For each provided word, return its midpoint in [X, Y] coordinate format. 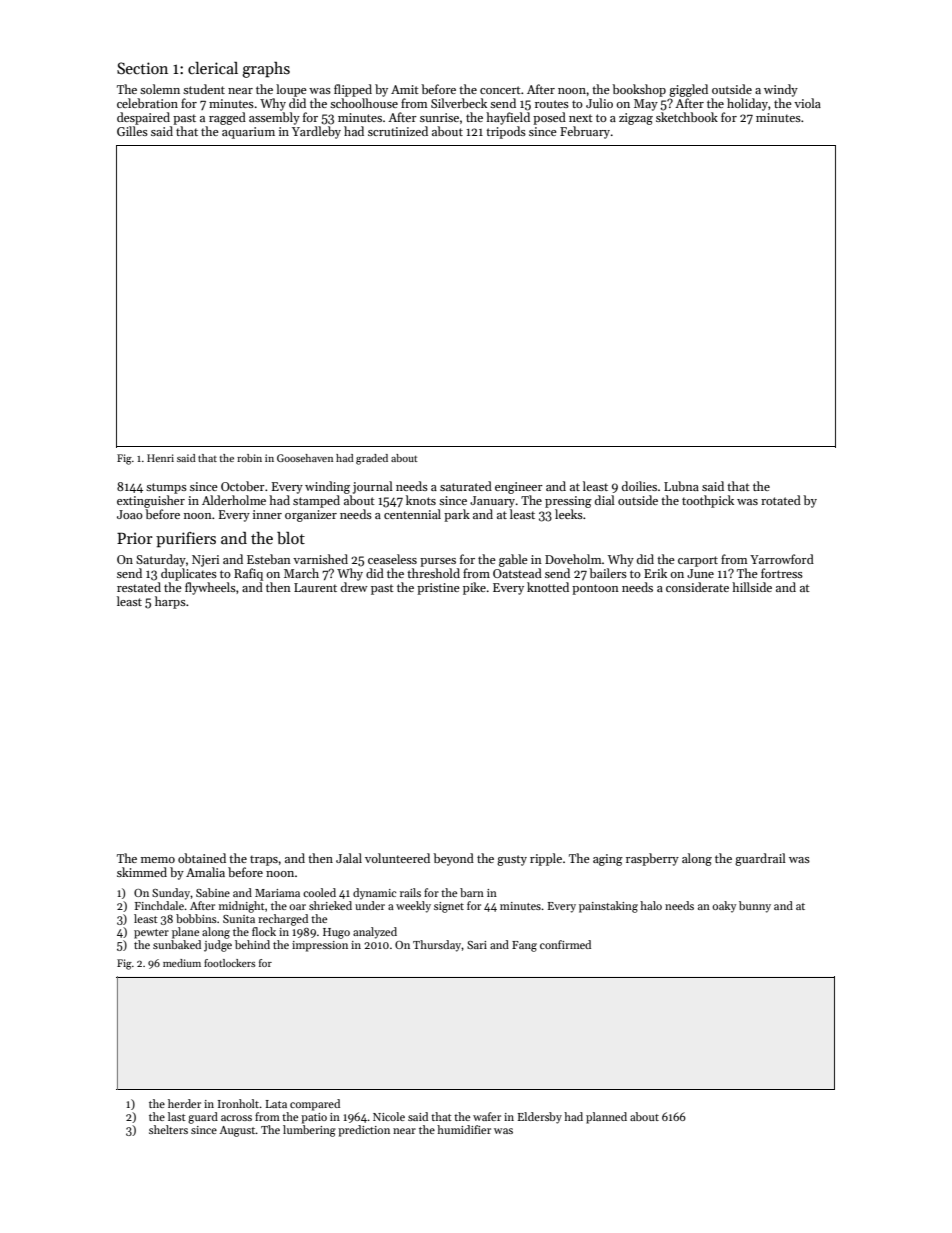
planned [606, 1118]
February [585, 132]
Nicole [389, 1116]
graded [372, 459]
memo [158, 860]
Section [142, 68]
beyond [453, 859]
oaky [724, 907]
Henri [160, 458]
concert [500, 90]
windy [781, 90]
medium [182, 963]
